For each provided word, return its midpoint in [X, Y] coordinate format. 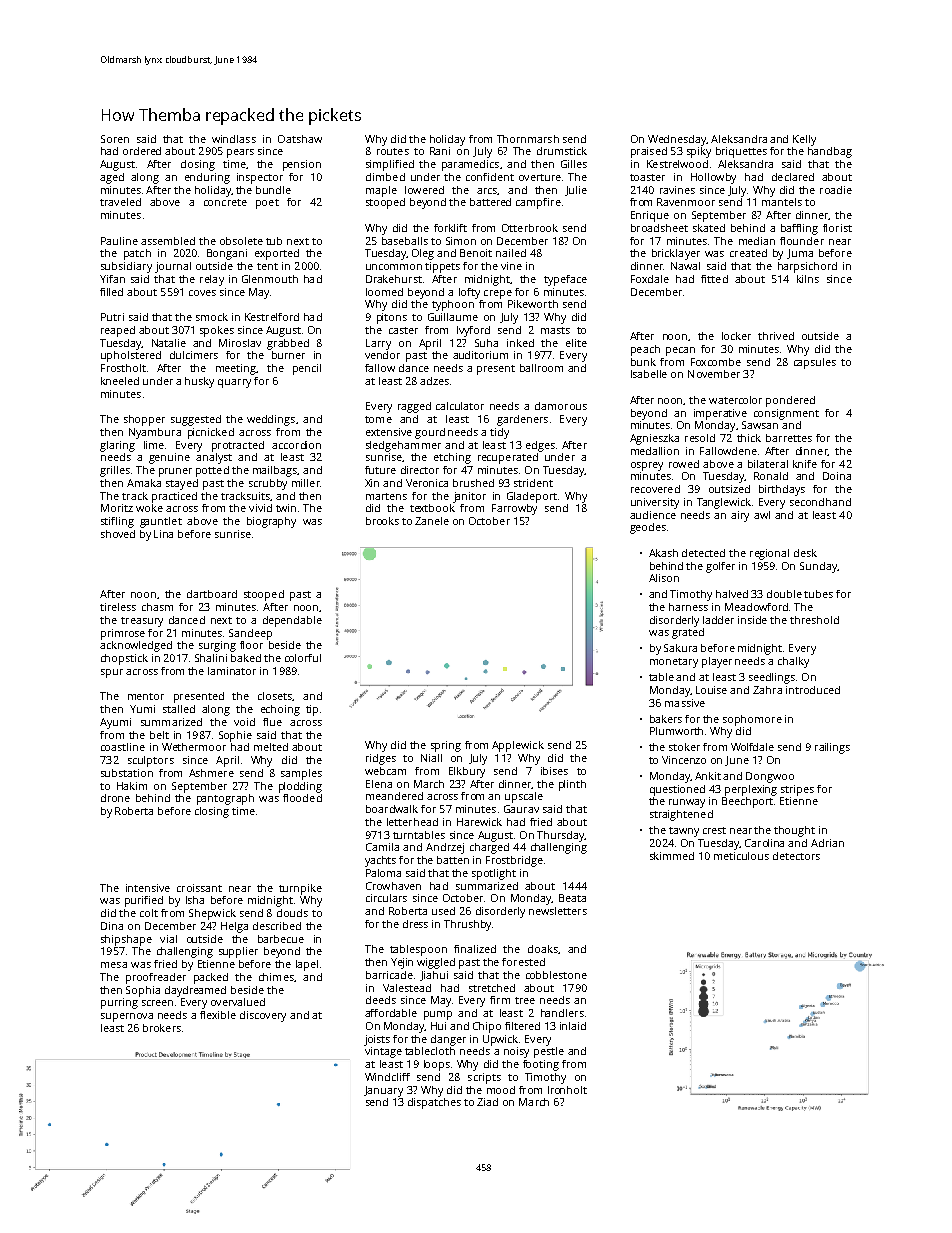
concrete [225, 202]
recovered [655, 489]
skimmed [672, 856]
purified [144, 901]
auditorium [480, 355]
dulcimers [194, 355]
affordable [391, 1013]
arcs [487, 191]
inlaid [573, 1026]
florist [837, 228]
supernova [127, 1017]
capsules [815, 363]
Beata [572, 898]
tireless [118, 607]
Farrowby [514, 509]
